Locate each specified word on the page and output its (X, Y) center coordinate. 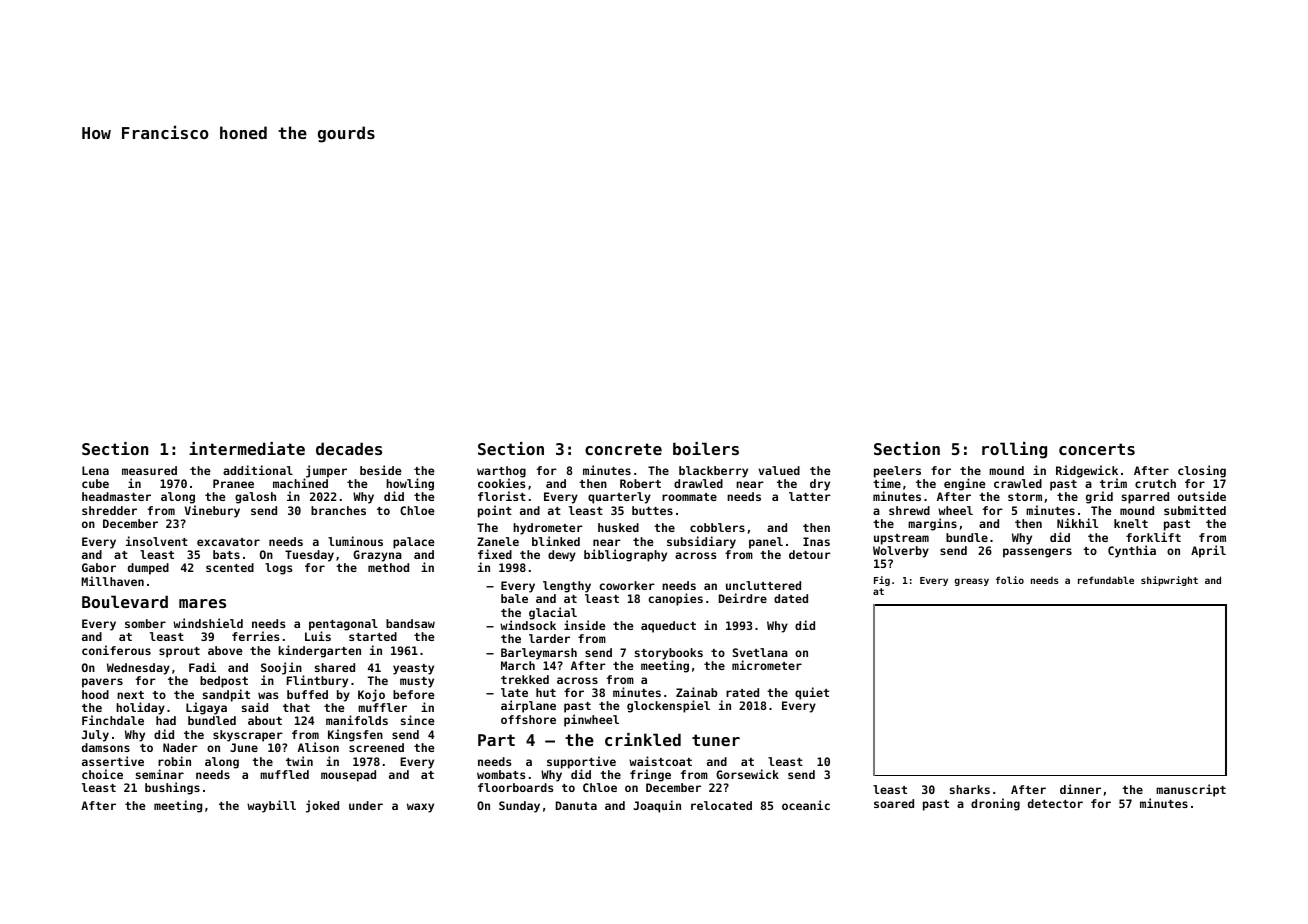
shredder (109, 510)
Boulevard (125, 601)
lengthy (567, 587)
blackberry (713, 472)
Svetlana (760, 652)
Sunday (519, 807)
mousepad (348, 776)
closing (1202, 471)
